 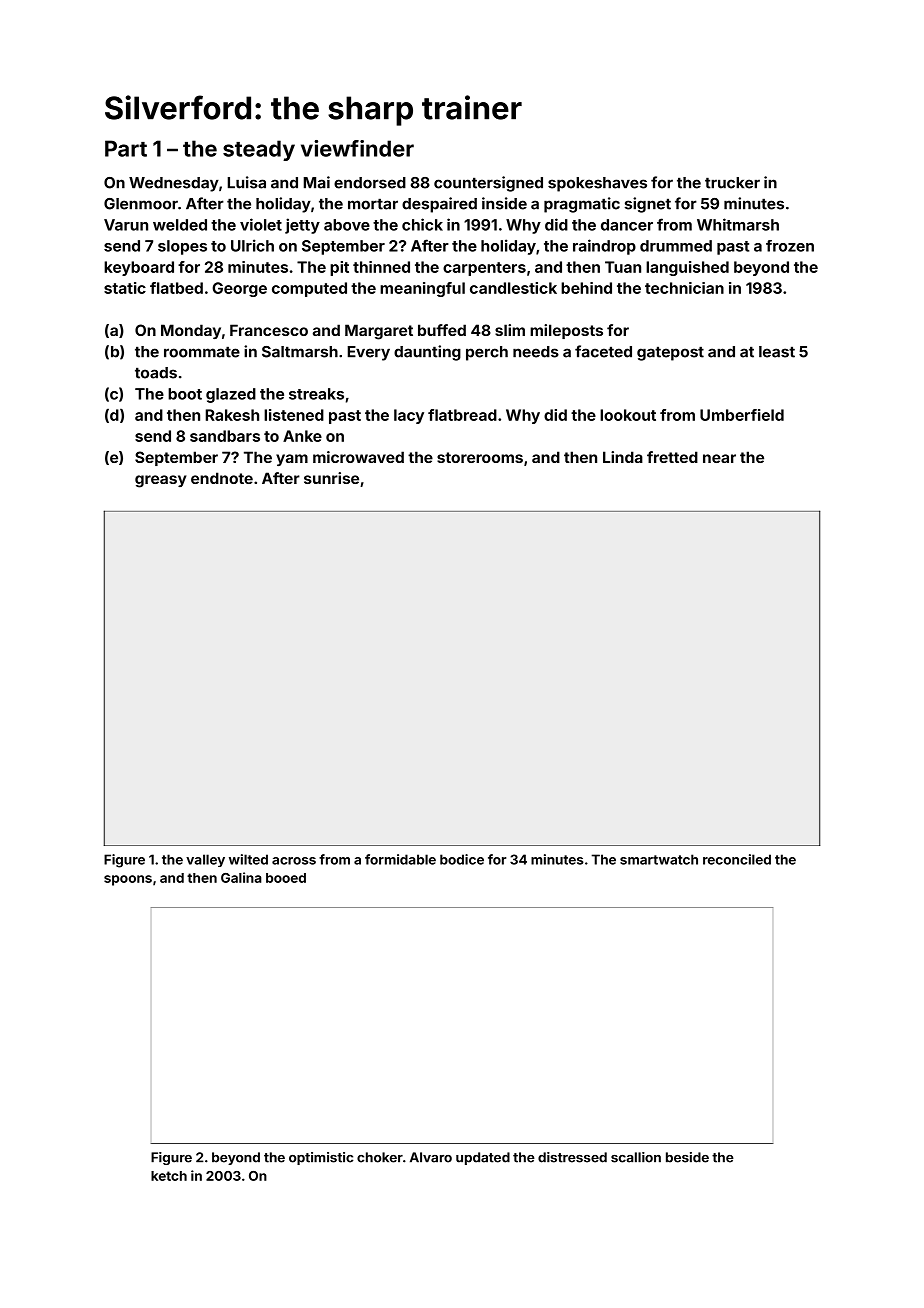 What do you see at coordinates (126, 148) in the screenshot?
I see `Part` at bounding box center [126, 148].
